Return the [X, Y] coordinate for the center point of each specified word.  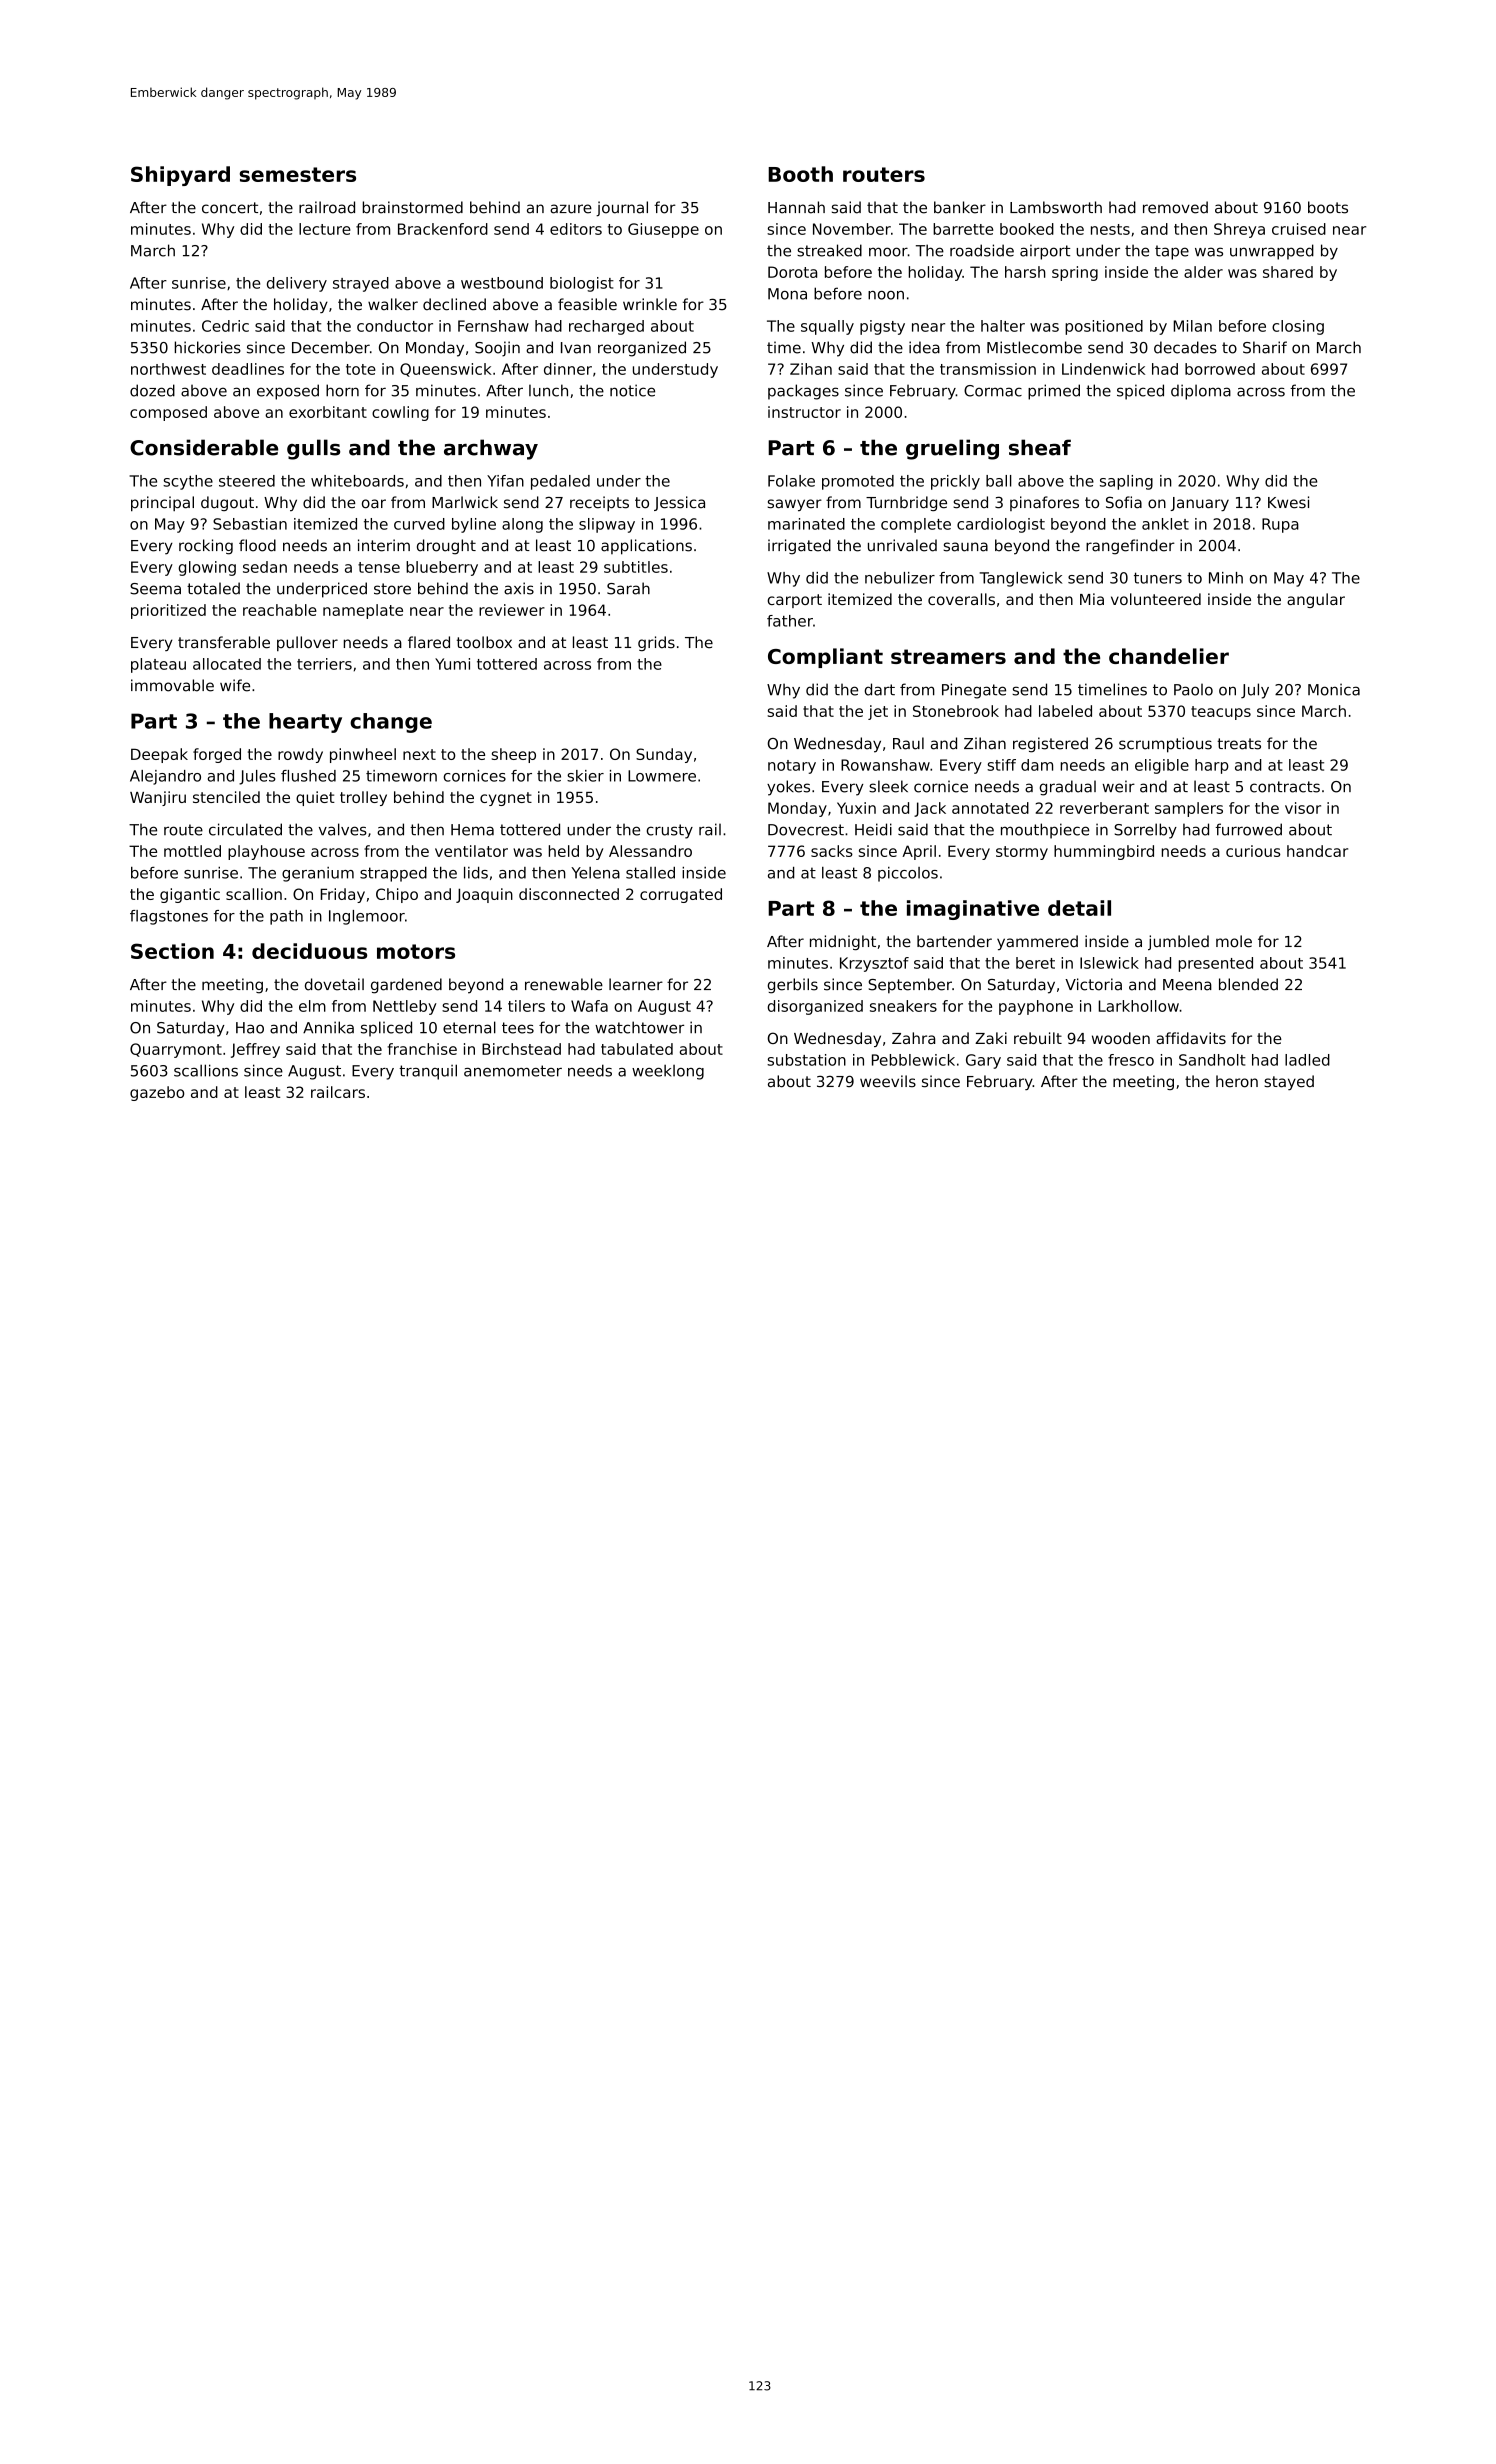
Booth [800, 174]
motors [416, 951]
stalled [650, 873]
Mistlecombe [1034, 347]
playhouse [266, 852]
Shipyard [180, 176]
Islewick [1109, 963]
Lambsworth [1056, 207]
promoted [858, 482]
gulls [313, 449]
